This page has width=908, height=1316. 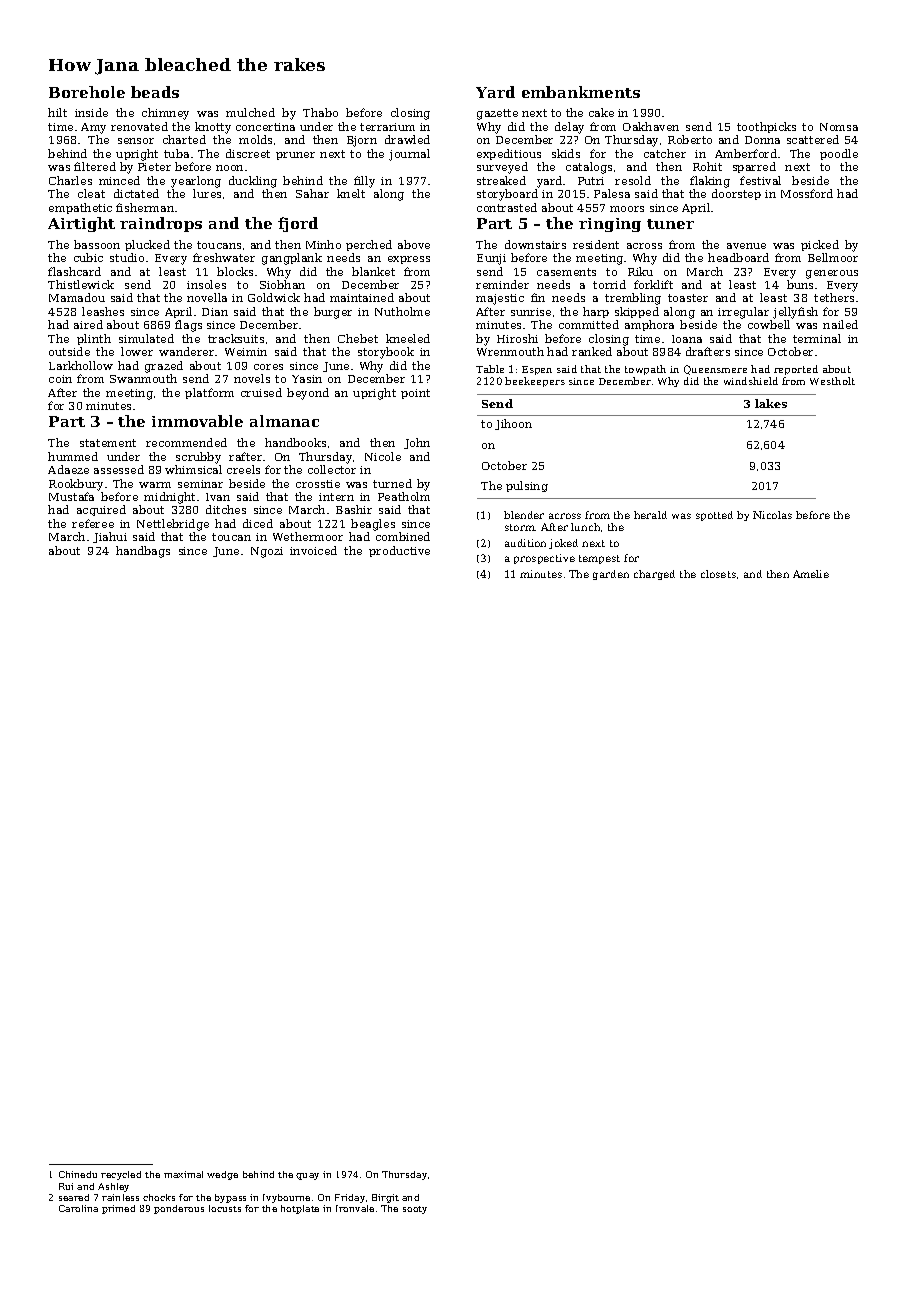 I want to click on terrarium, so click(x=387, y=127).
